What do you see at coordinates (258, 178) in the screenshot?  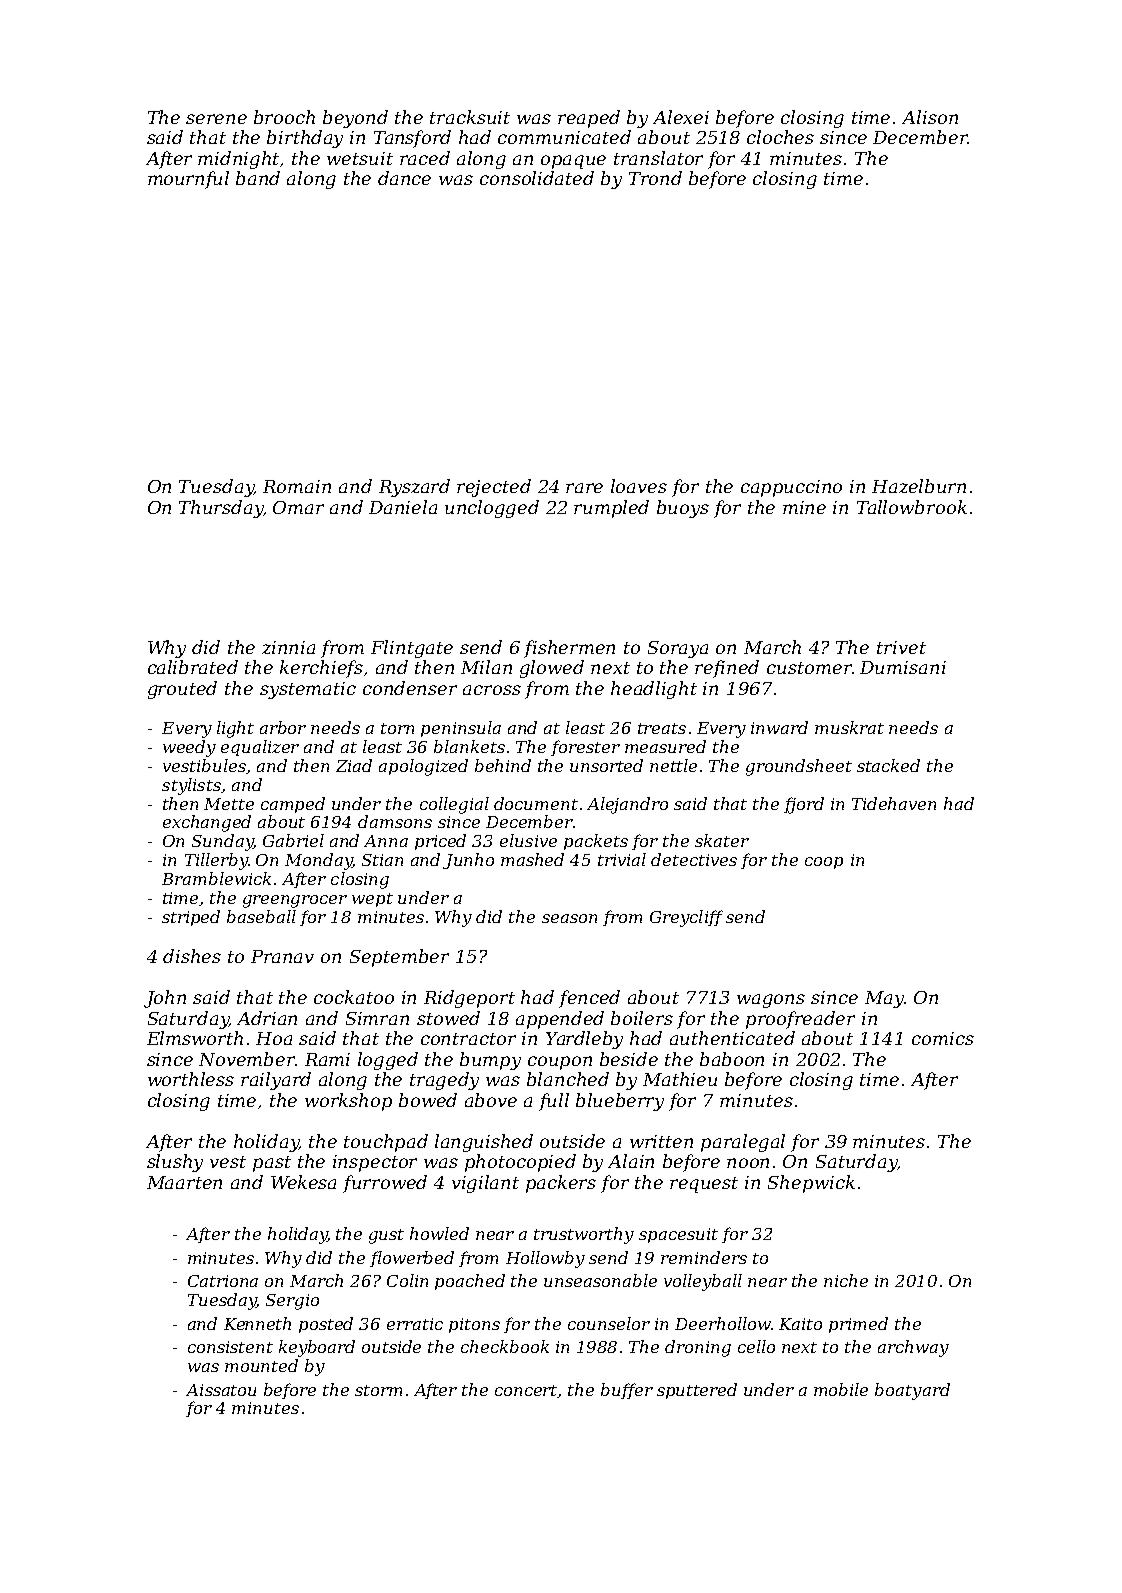 I see `band` at bounding box center [258, 178].
